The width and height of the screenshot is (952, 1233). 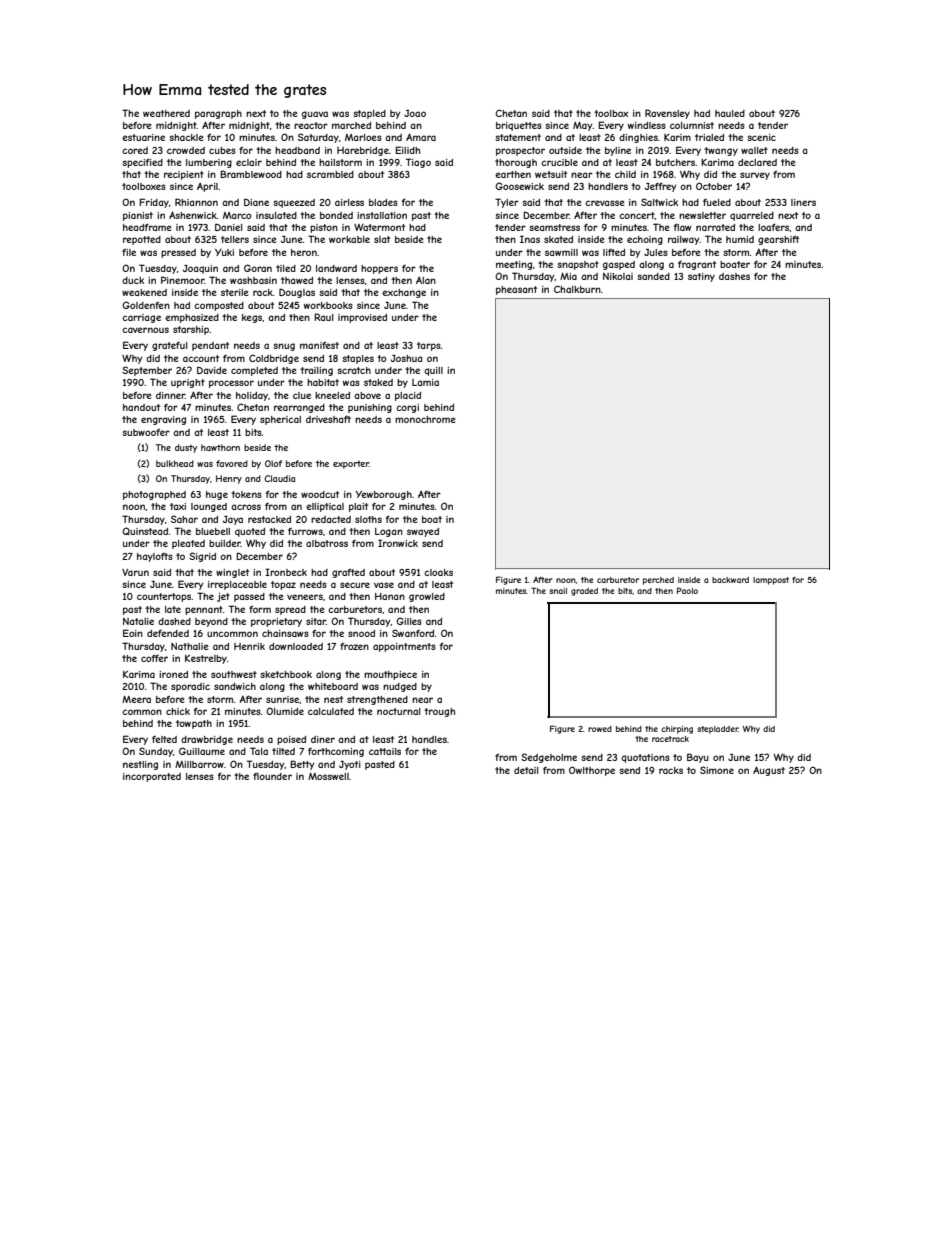 I want to click on Tala, so click(x=259, y=751).
